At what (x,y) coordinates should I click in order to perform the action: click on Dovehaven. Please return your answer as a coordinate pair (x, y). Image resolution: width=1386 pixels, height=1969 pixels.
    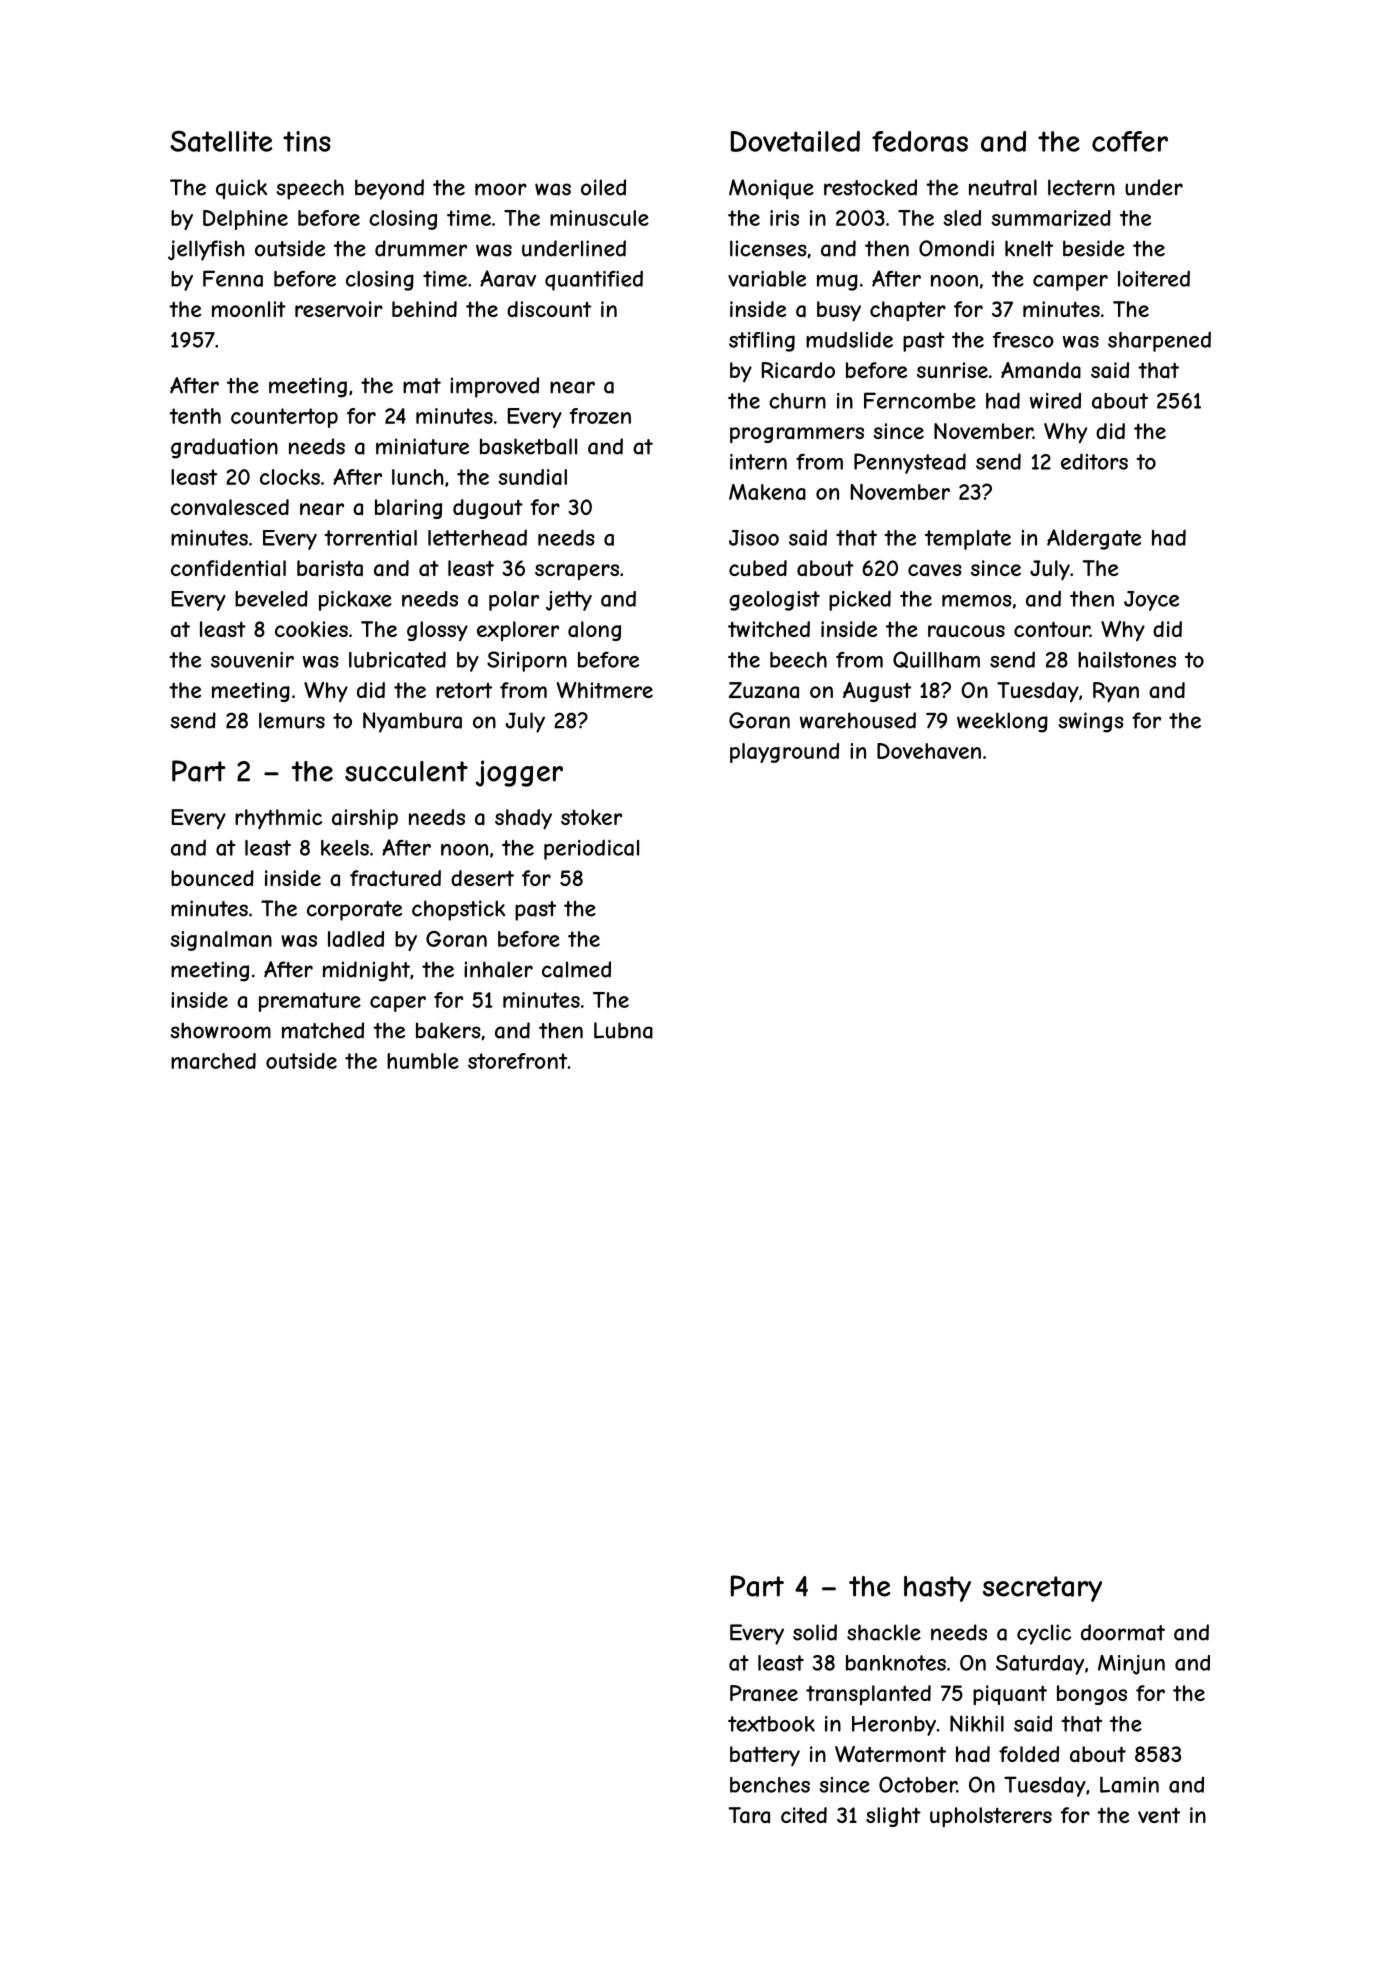
    Looking at the image, I should click on (929, 751).
